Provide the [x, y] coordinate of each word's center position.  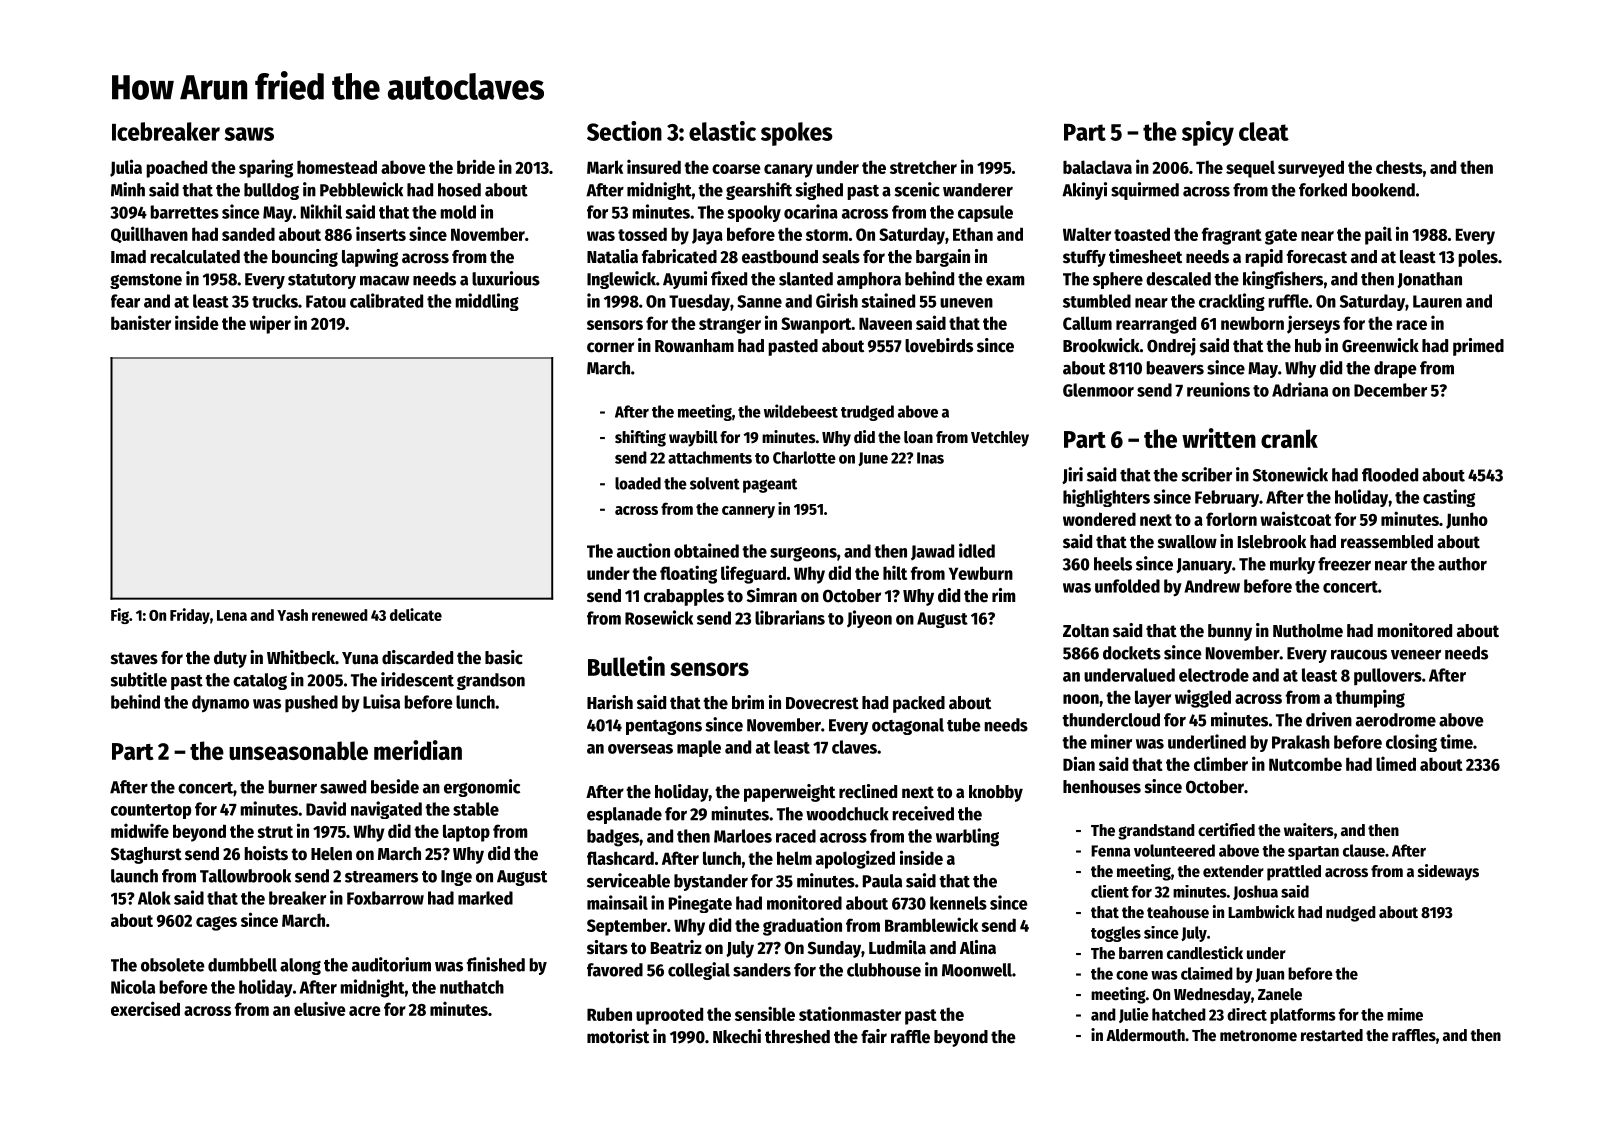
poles [1478, 258]
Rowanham [694, 346]
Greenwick [1380, 345]
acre [364, 1011]
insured [654, 166]
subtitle [139, 679]
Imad [128, 257]
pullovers [1388, 677]
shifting [640, 438]
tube [964, 725]
